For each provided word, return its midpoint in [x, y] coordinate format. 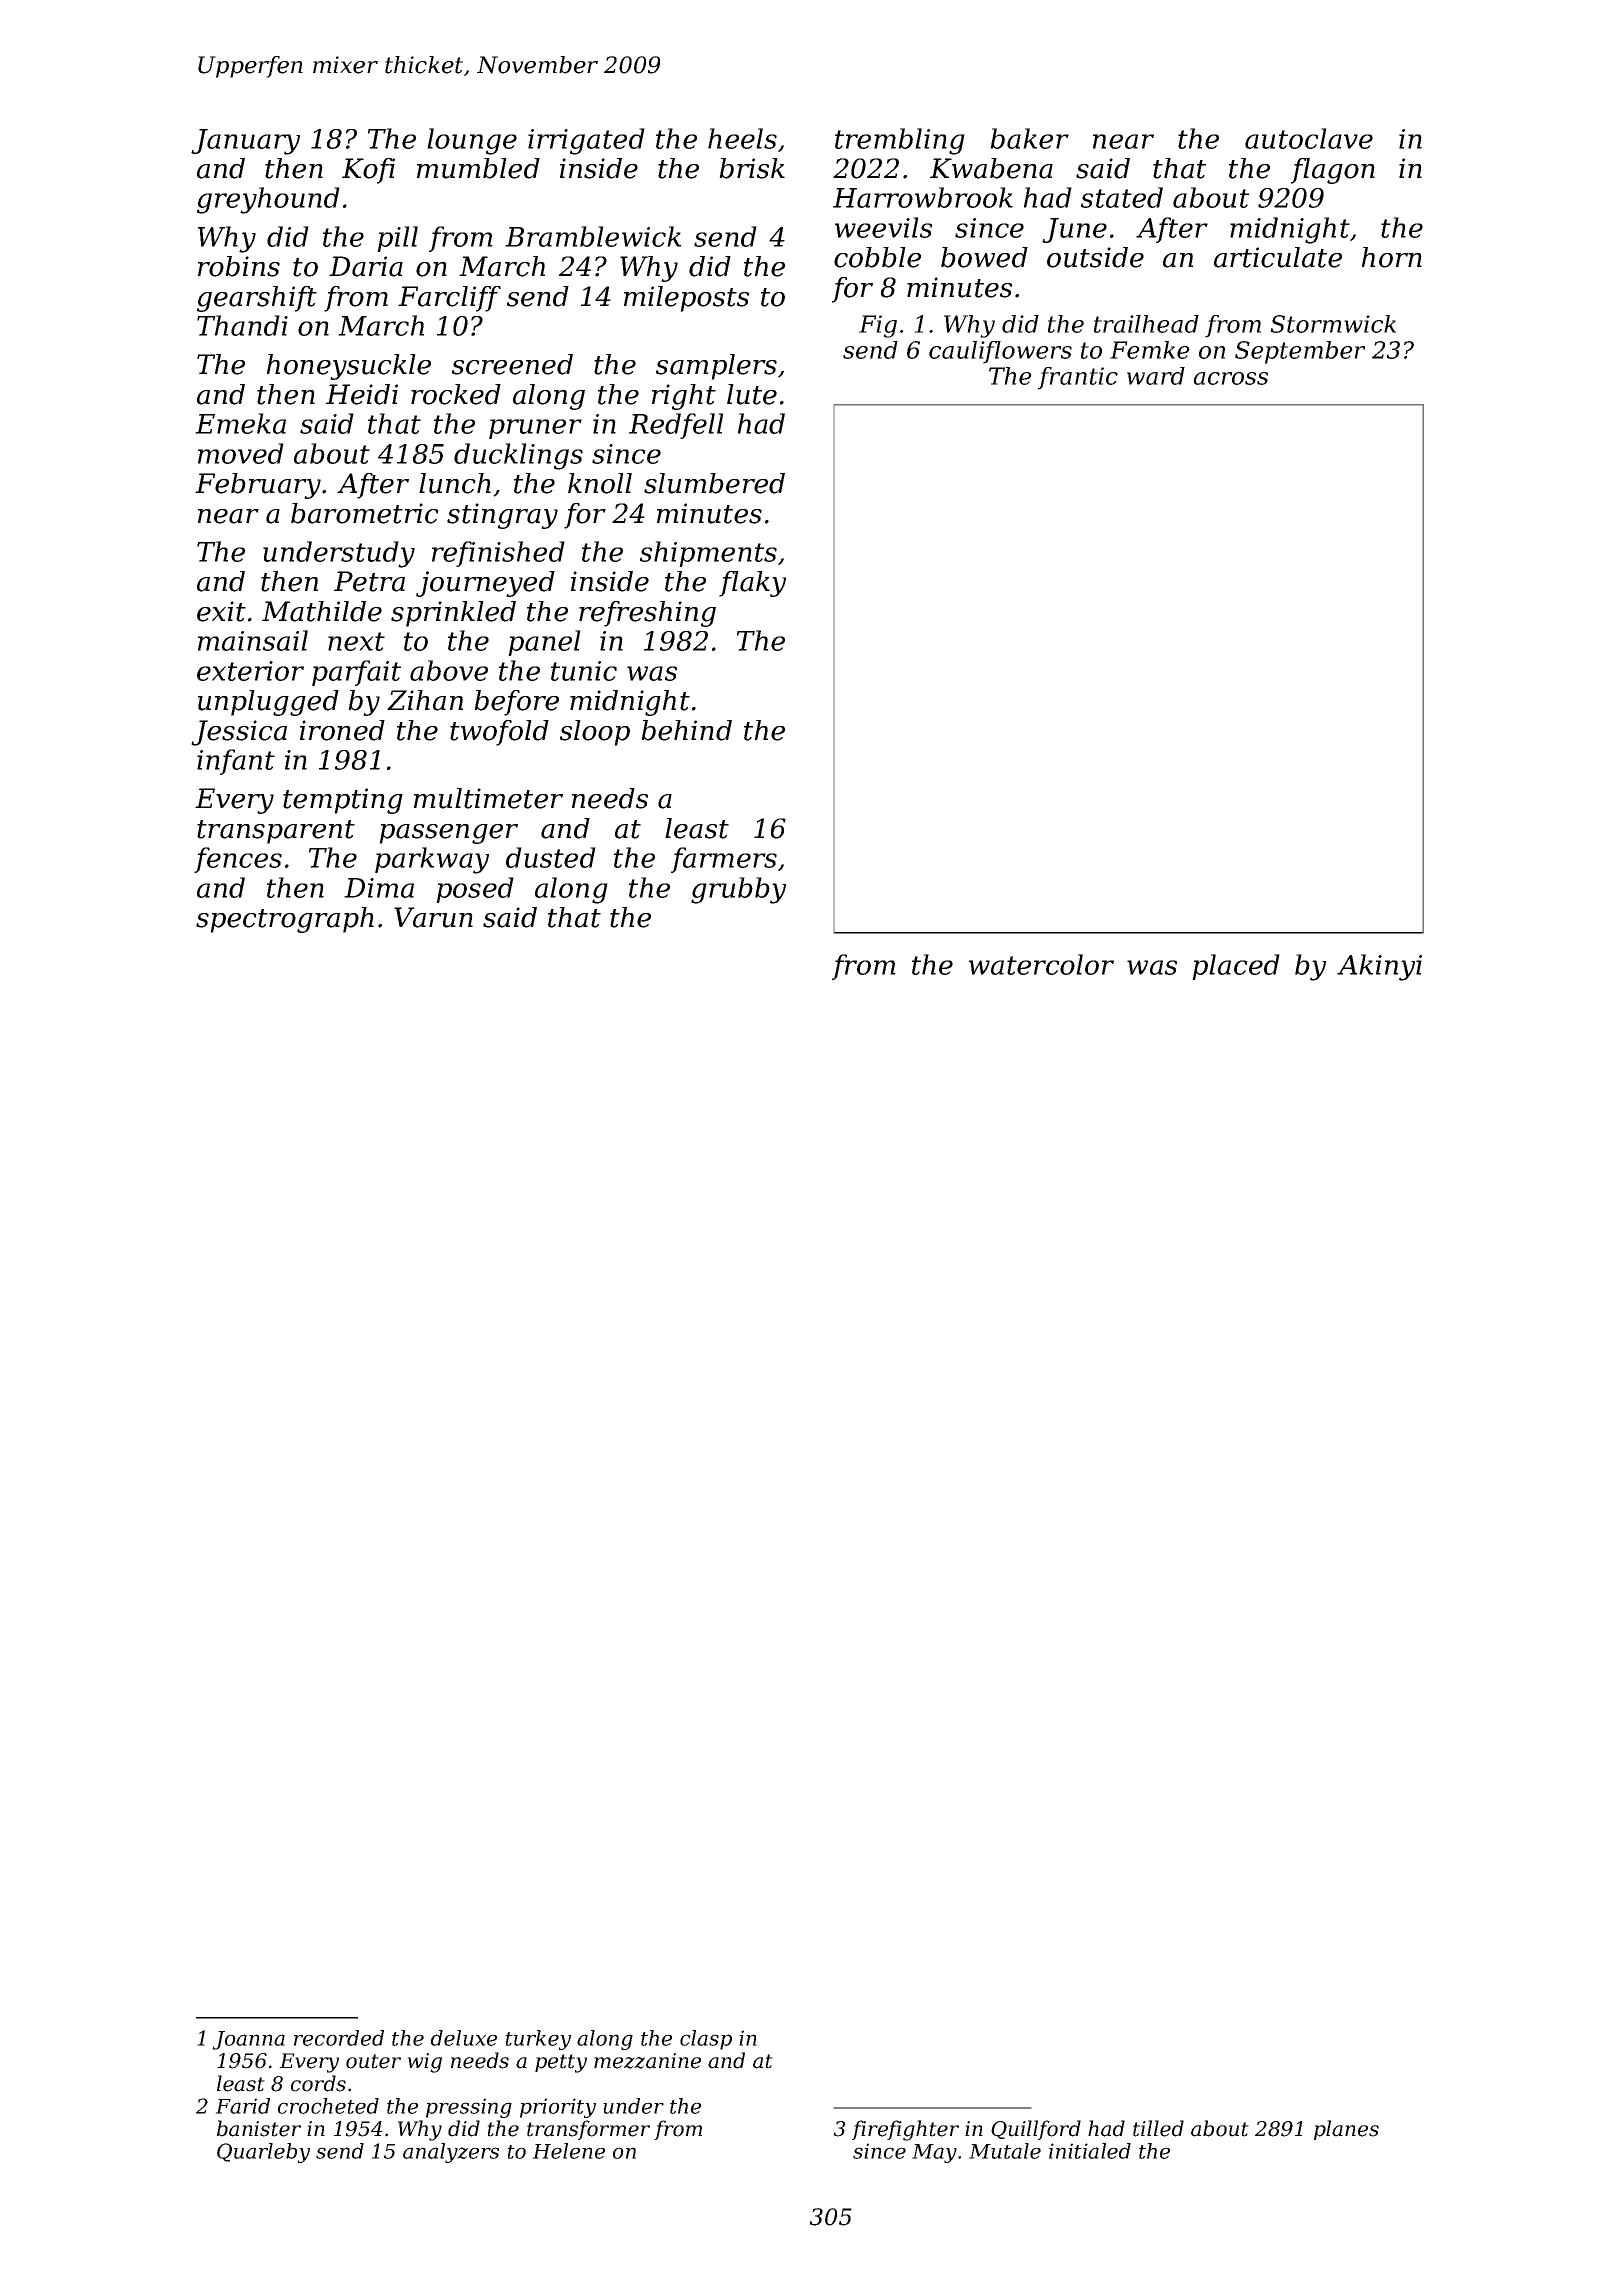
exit [221, 611]
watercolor [1041, 964]
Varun [433, 917]
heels [742, 138]
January [245, 142]
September [1300, 352]
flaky [752, 584]
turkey [538, 2040]
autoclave [1309, 138]
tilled [1158, 2128]
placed [1236, 967]
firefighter [905, 2130]
